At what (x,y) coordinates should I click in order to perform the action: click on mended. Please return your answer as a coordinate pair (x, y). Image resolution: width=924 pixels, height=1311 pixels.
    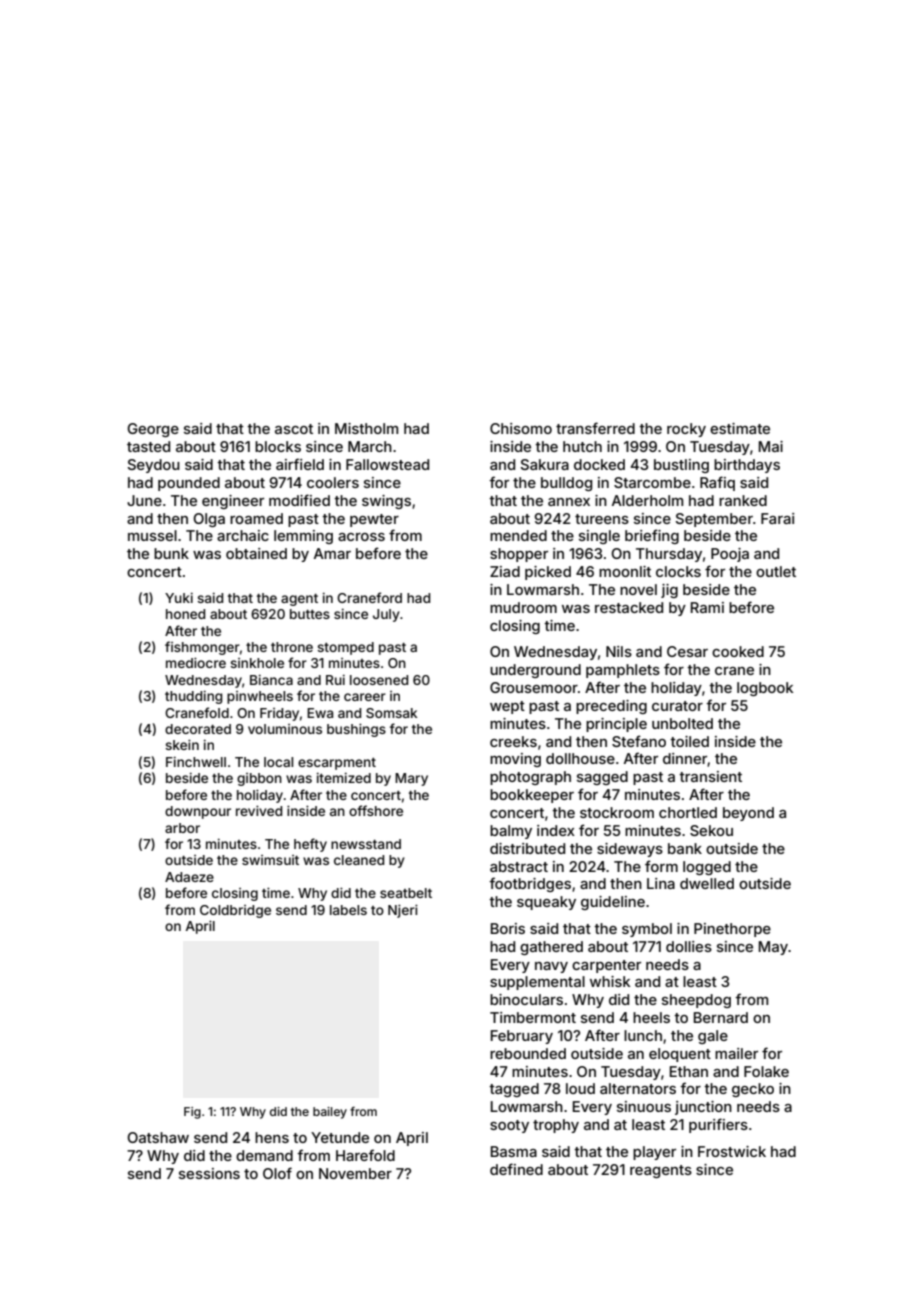
    Looking at the image, I should click on (518, 535).
